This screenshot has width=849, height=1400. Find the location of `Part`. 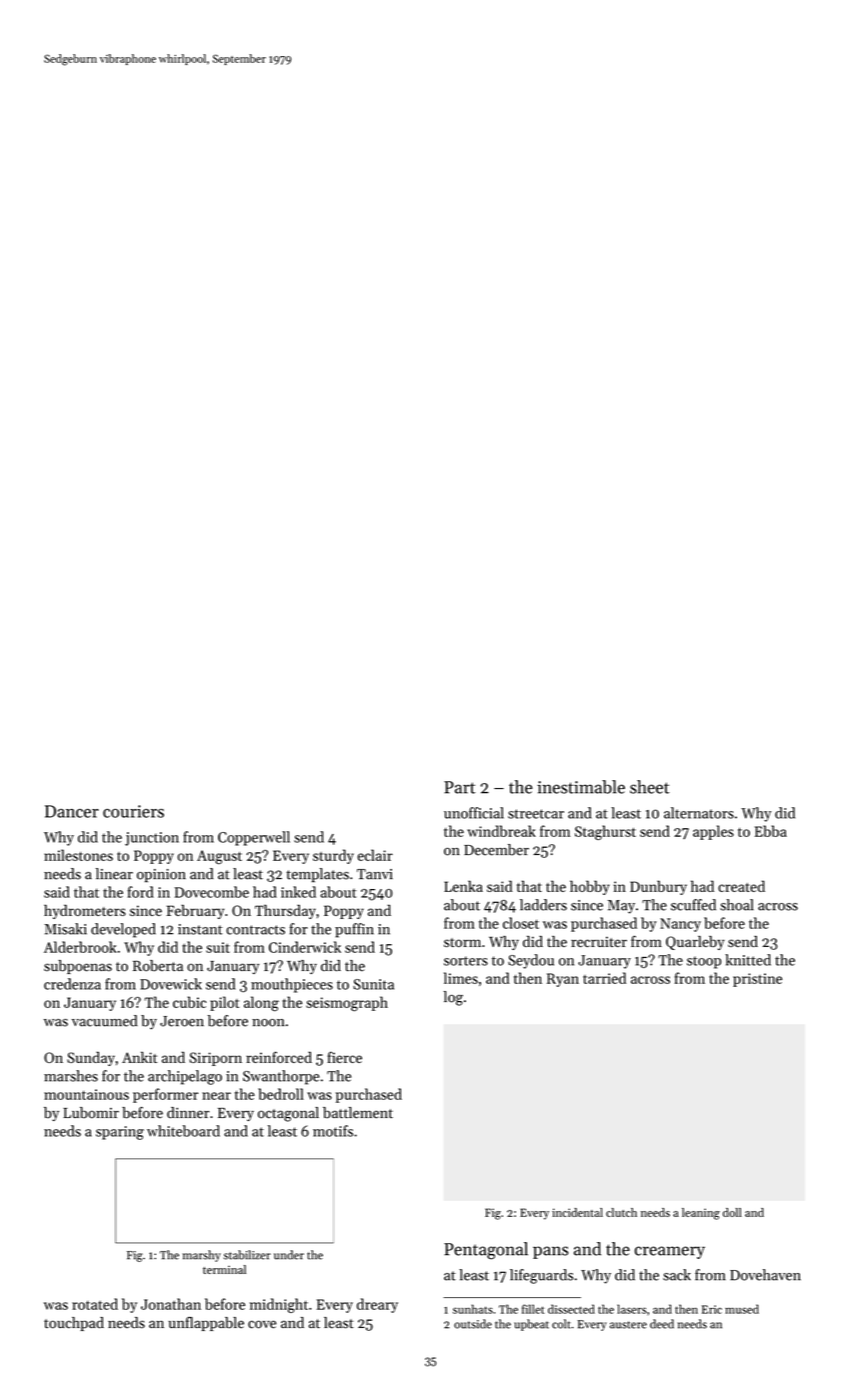

Part is located at coordinates (460, 787).
